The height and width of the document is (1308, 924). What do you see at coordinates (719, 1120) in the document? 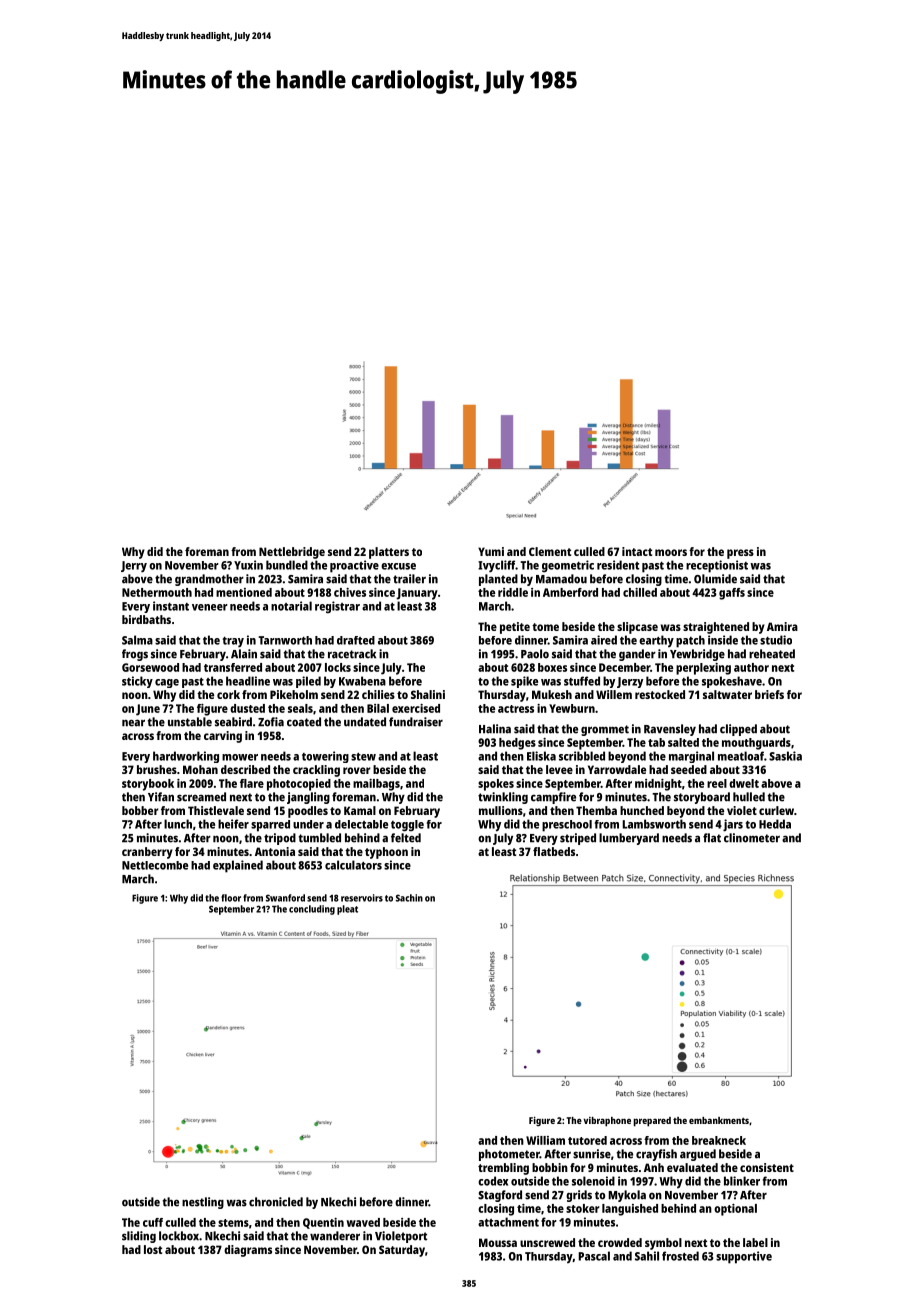
I see `embankments` at bounding box center [719, 1120].
